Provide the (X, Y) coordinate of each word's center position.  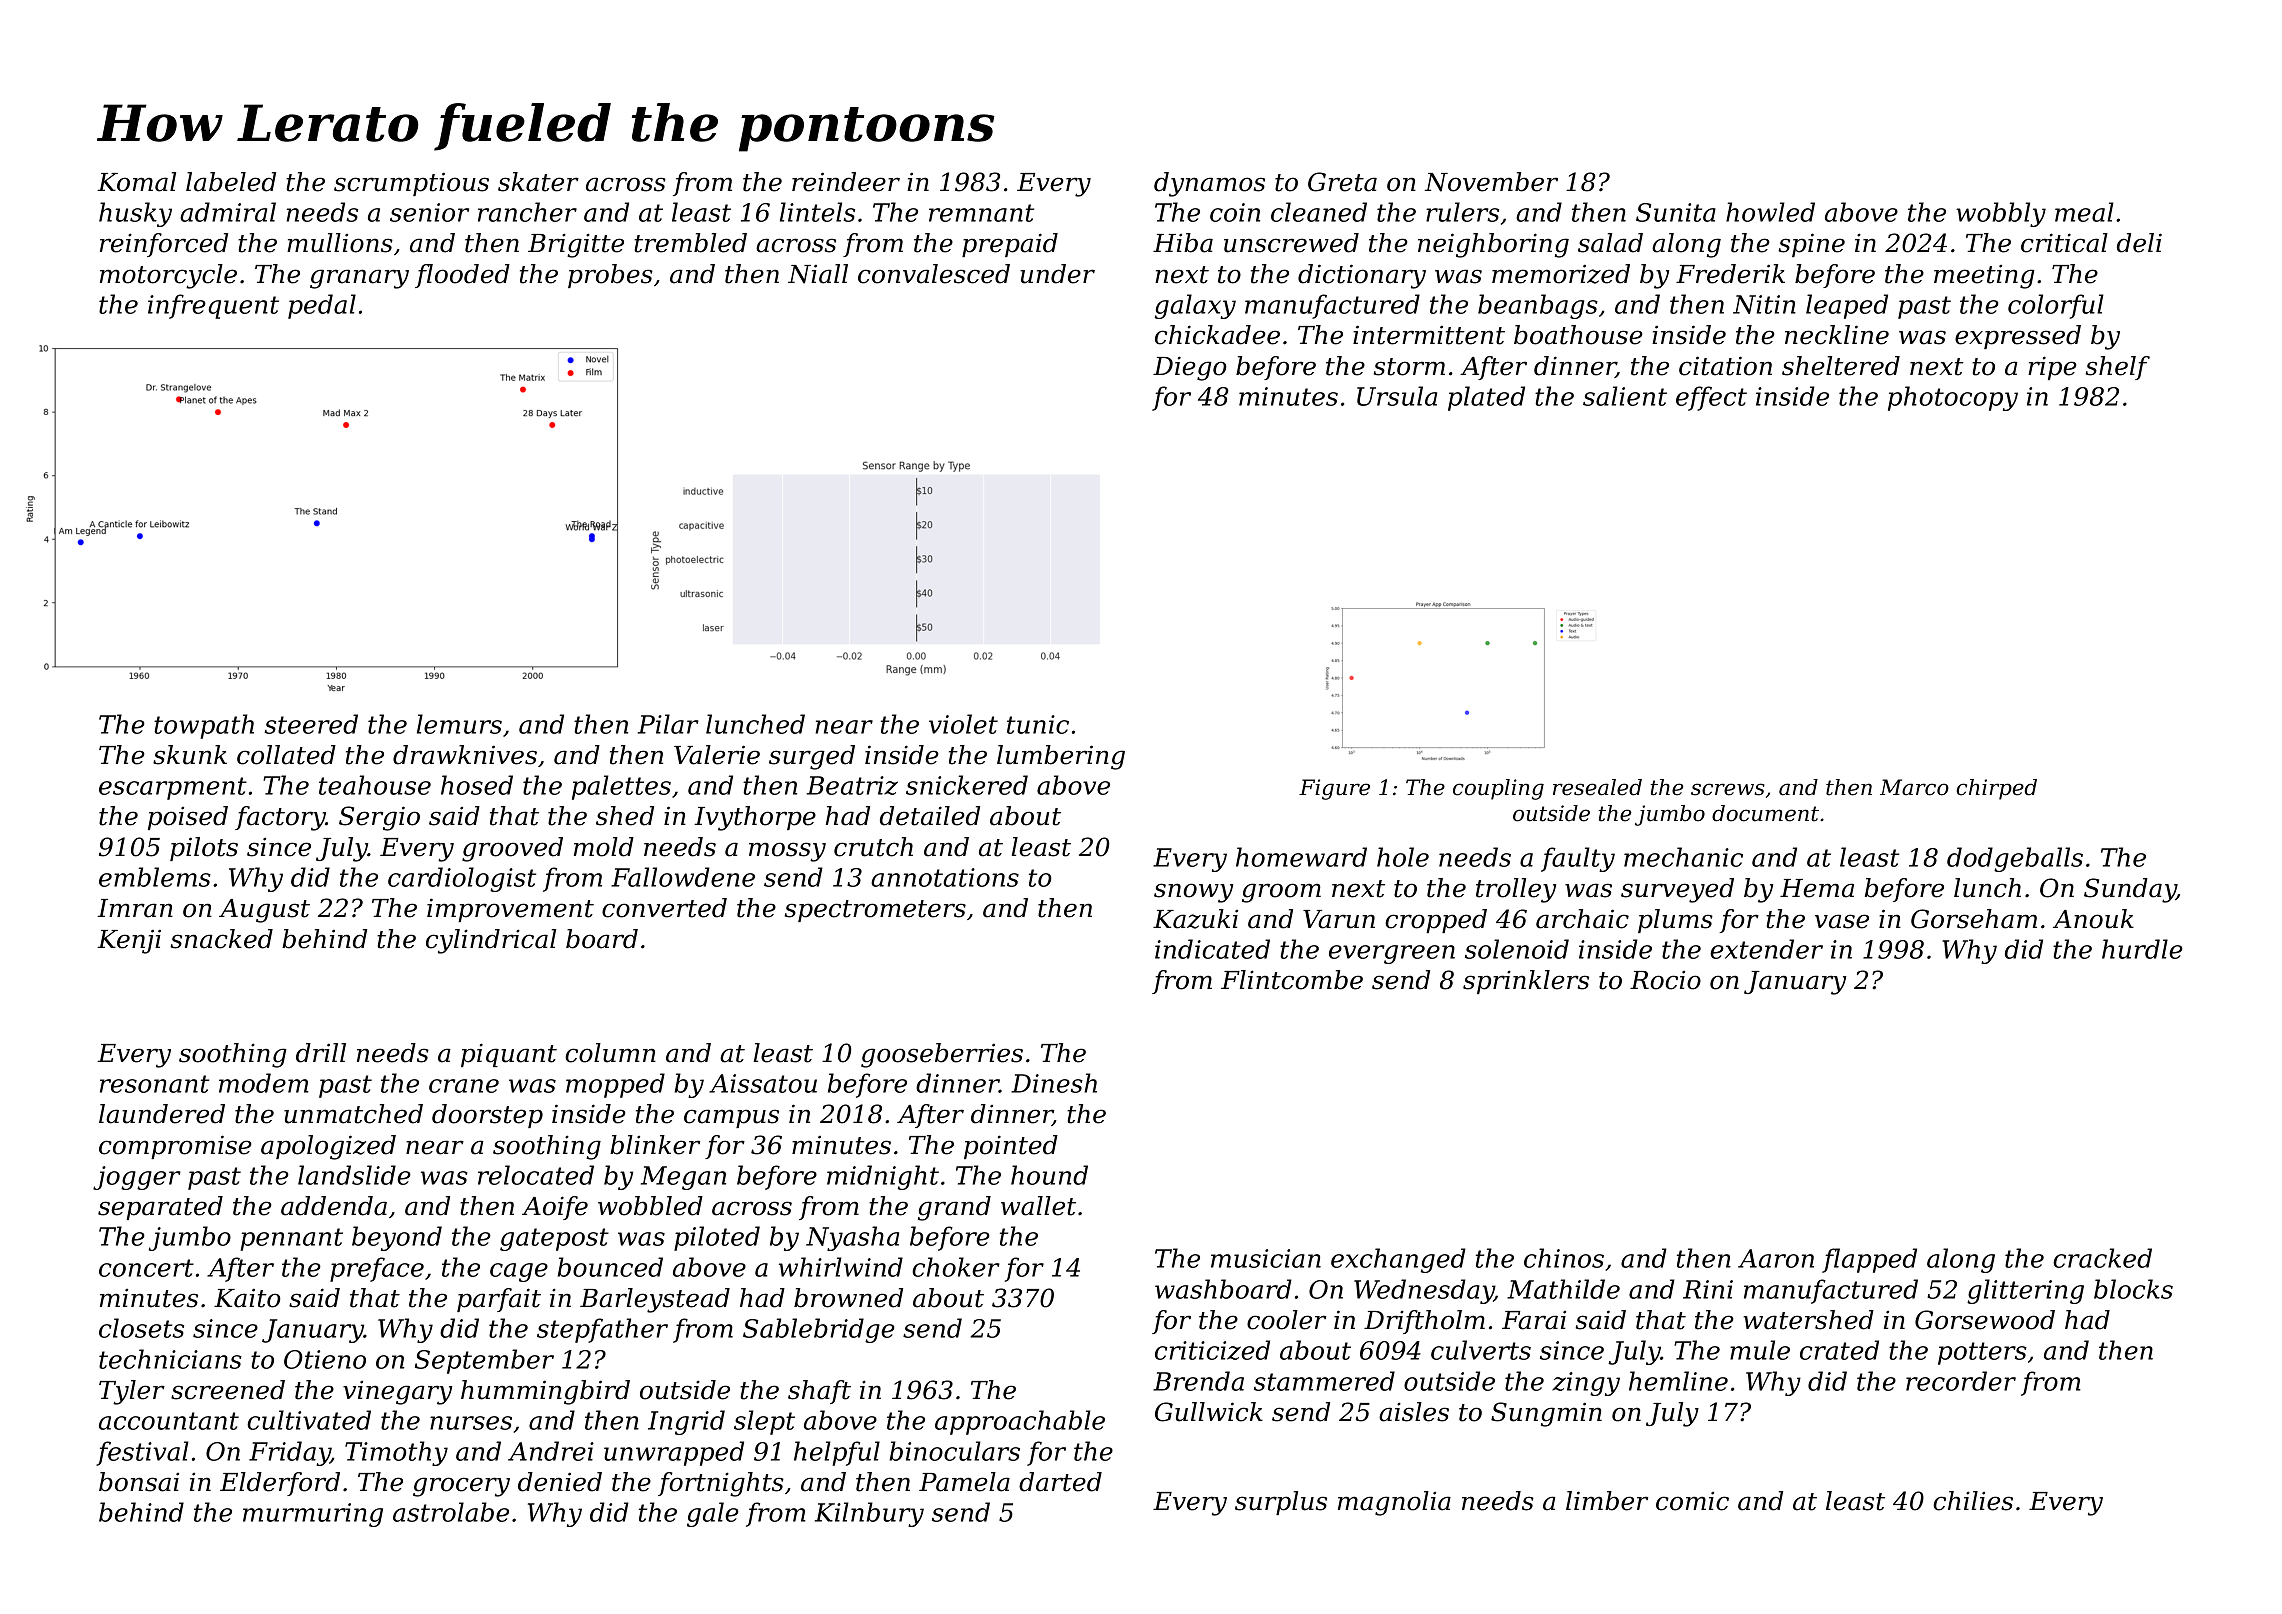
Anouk (2093, 919)
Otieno (325, 1359)
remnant (981, 213)
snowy (1193, 893)
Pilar (668, 724)
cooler (1286, 1320)
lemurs (459, 724)
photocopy (1953, 398)
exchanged (1398, 1260)
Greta (1342, 182)
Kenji (129, 942)
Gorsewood (1985, 1320)
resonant (154, 1084)
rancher (527, 212)
